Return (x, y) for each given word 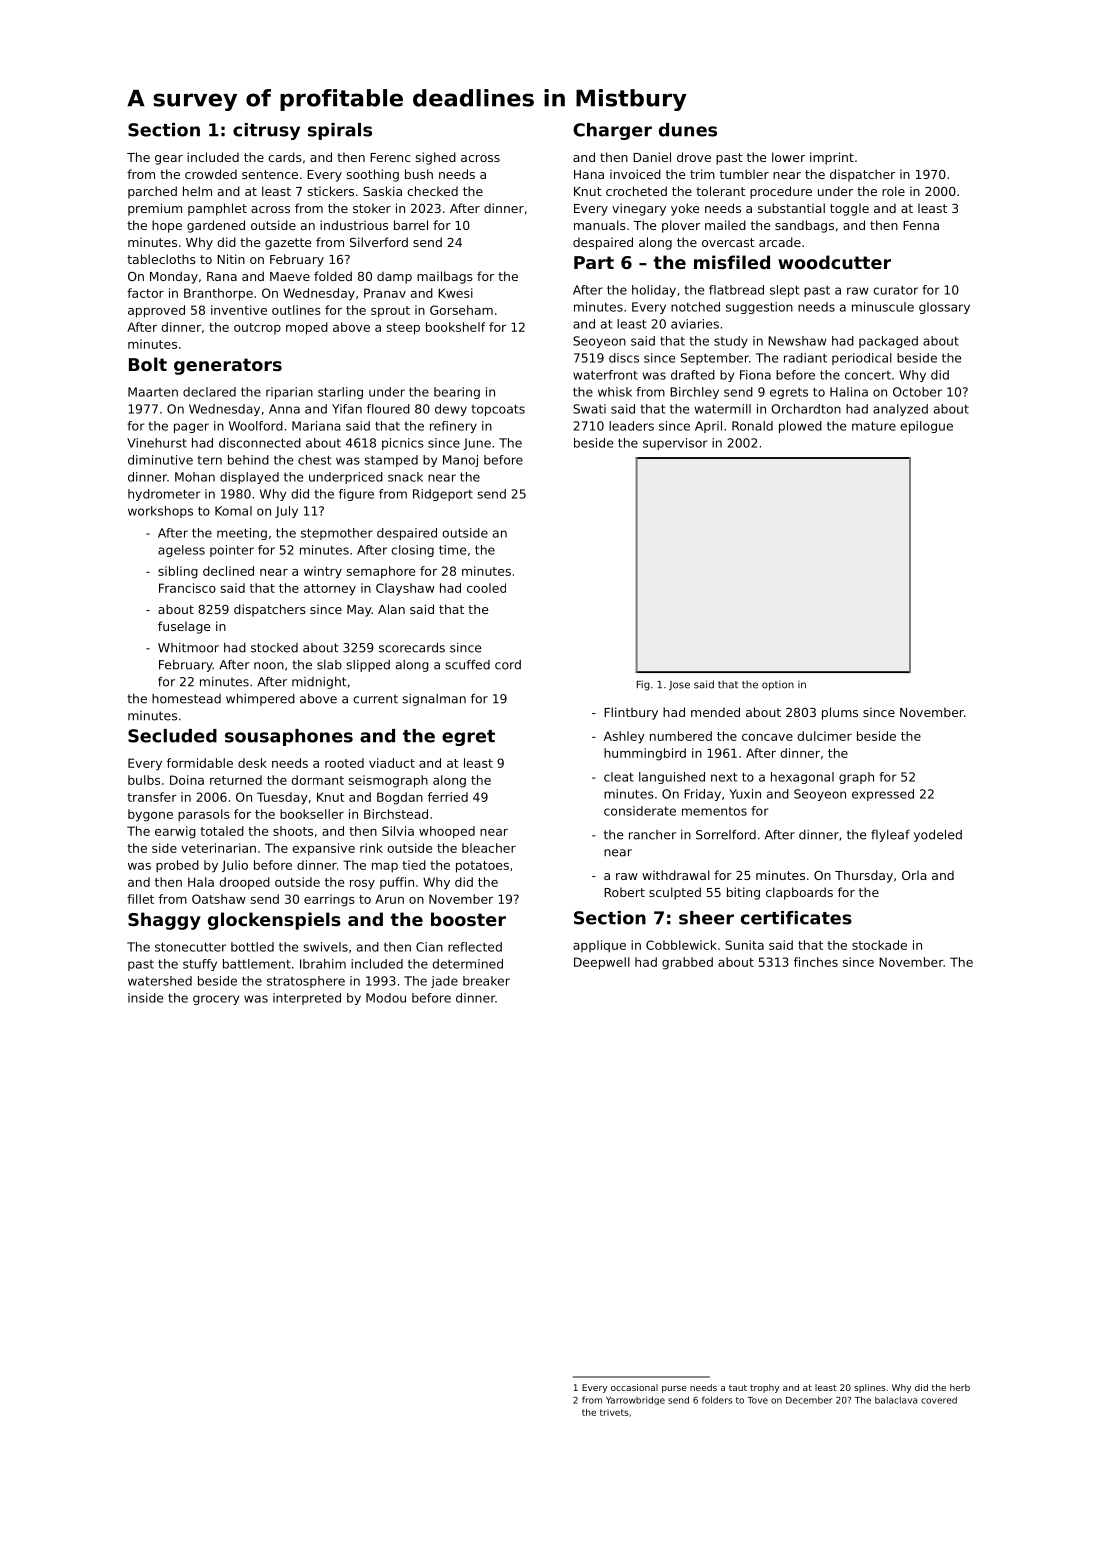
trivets (614, 1412)
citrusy (266, 131)
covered (939, 1400)
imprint (832, 158)
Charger (612, 131)
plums (840, 713)
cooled (486, 588)
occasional (634, 1387)
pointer (232, 551)
